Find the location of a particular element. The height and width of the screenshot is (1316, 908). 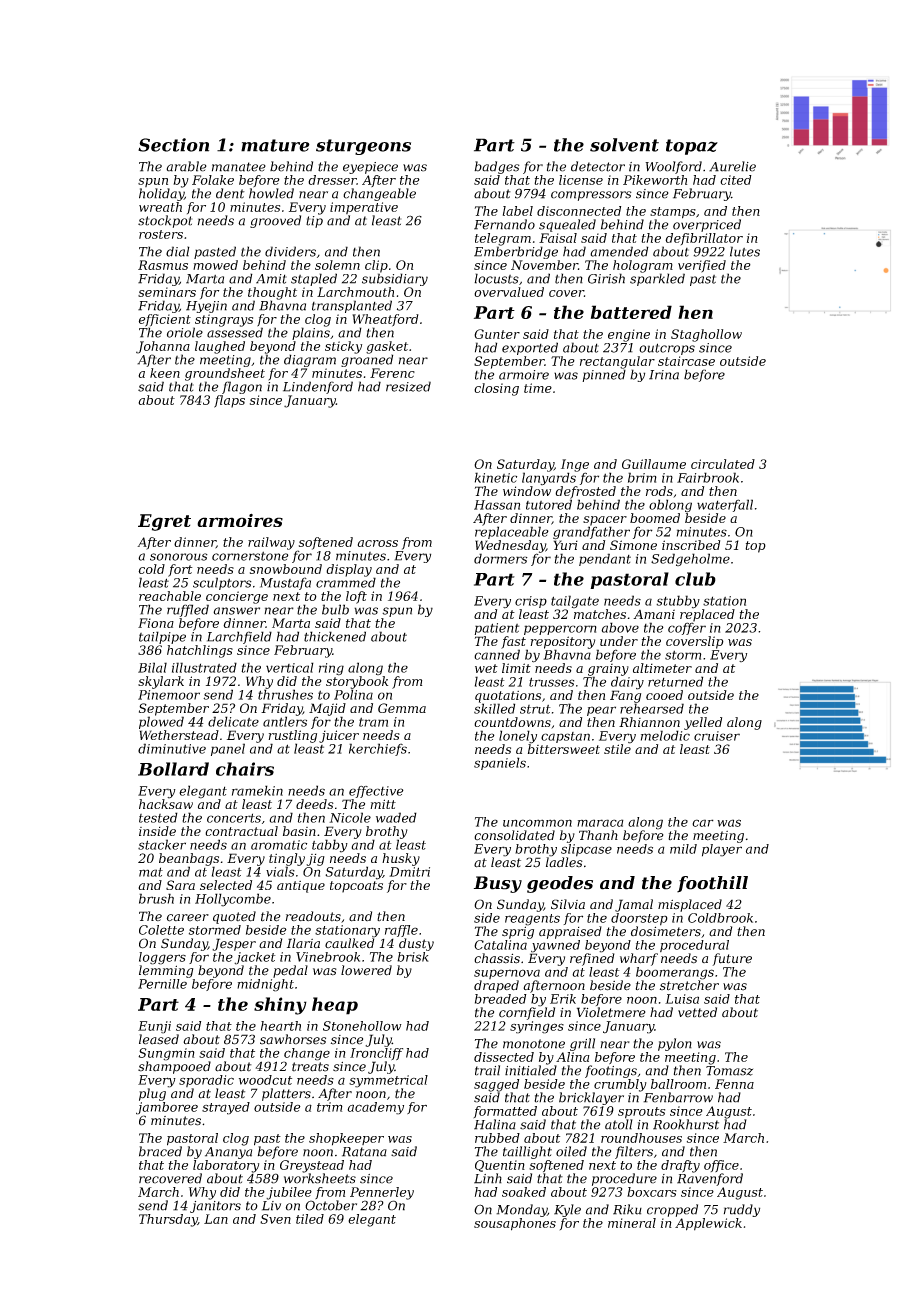

Dmitri is located at coordinates (409, 872).
